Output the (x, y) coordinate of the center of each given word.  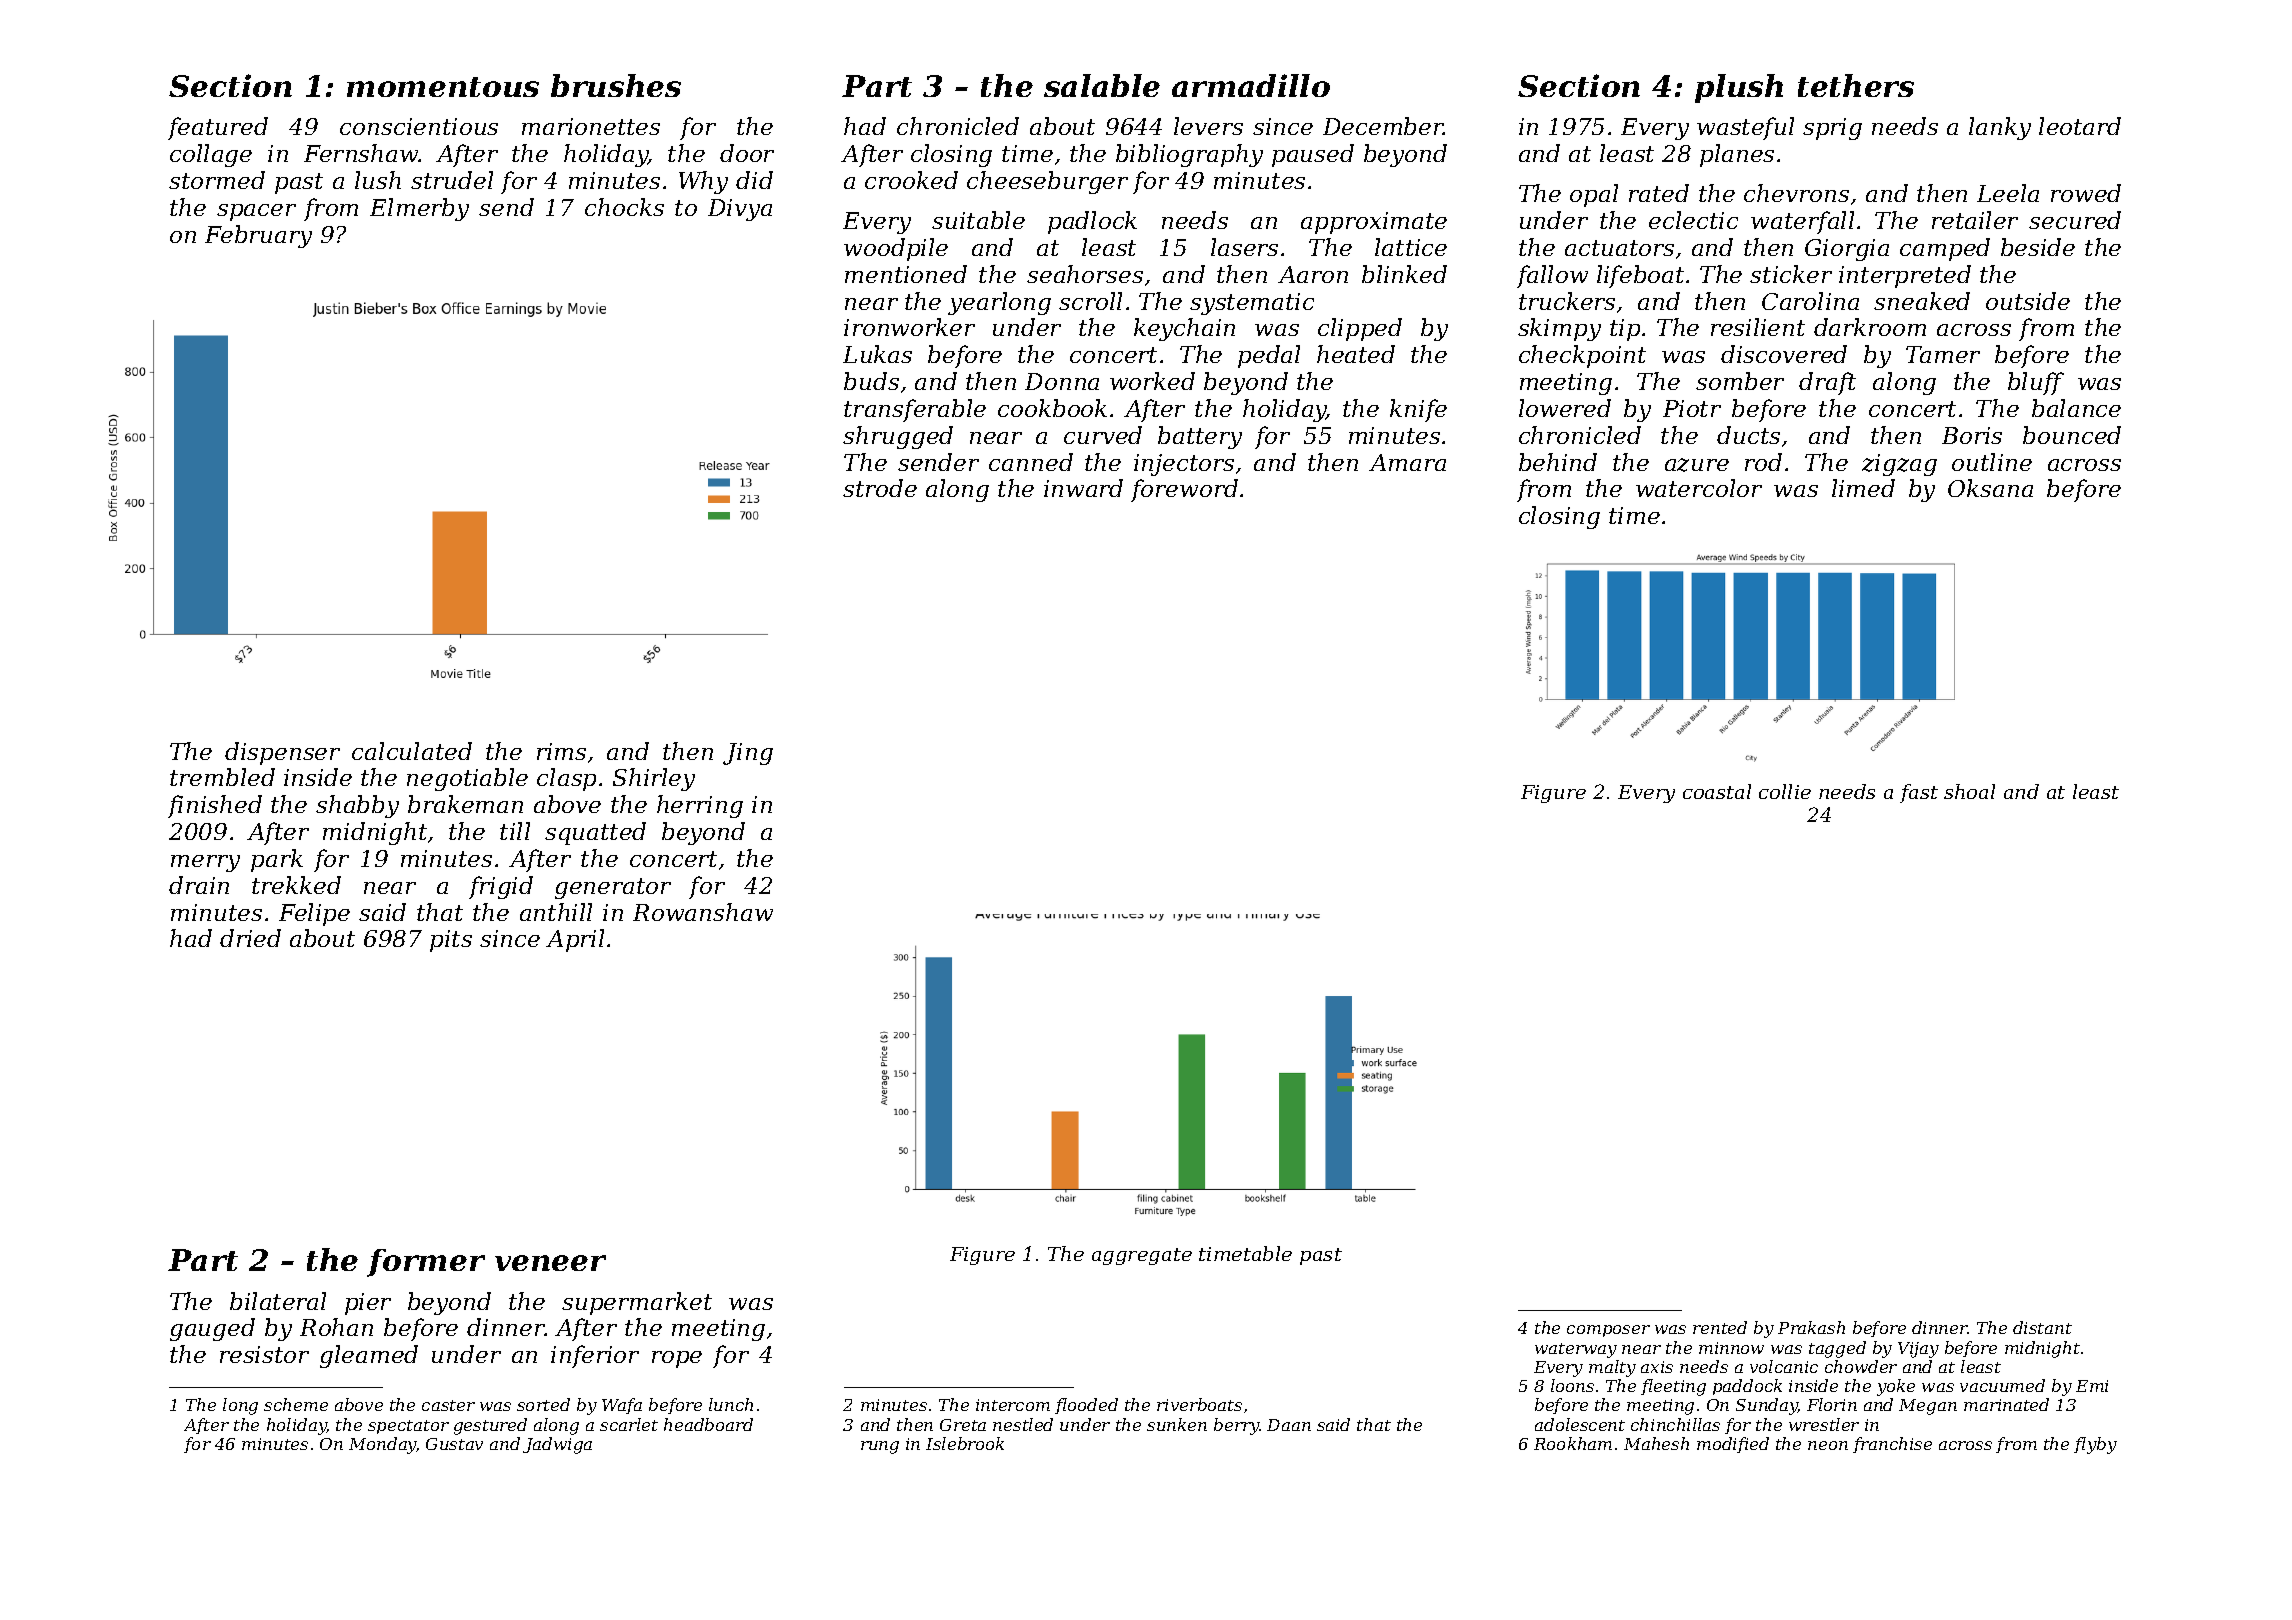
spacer (256, 212)
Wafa (622, 1406)
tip (1625, 330)
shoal (1969, 791)
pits (451, 941)
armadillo (1251, 85)
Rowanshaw (703, 912)
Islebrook (965, 1443)
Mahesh (1656, 1443)
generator (613, 888)
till (515, 831)
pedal (1269, 356)
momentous (443, 87)
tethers (1856, 85)
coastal (1717, 791)
